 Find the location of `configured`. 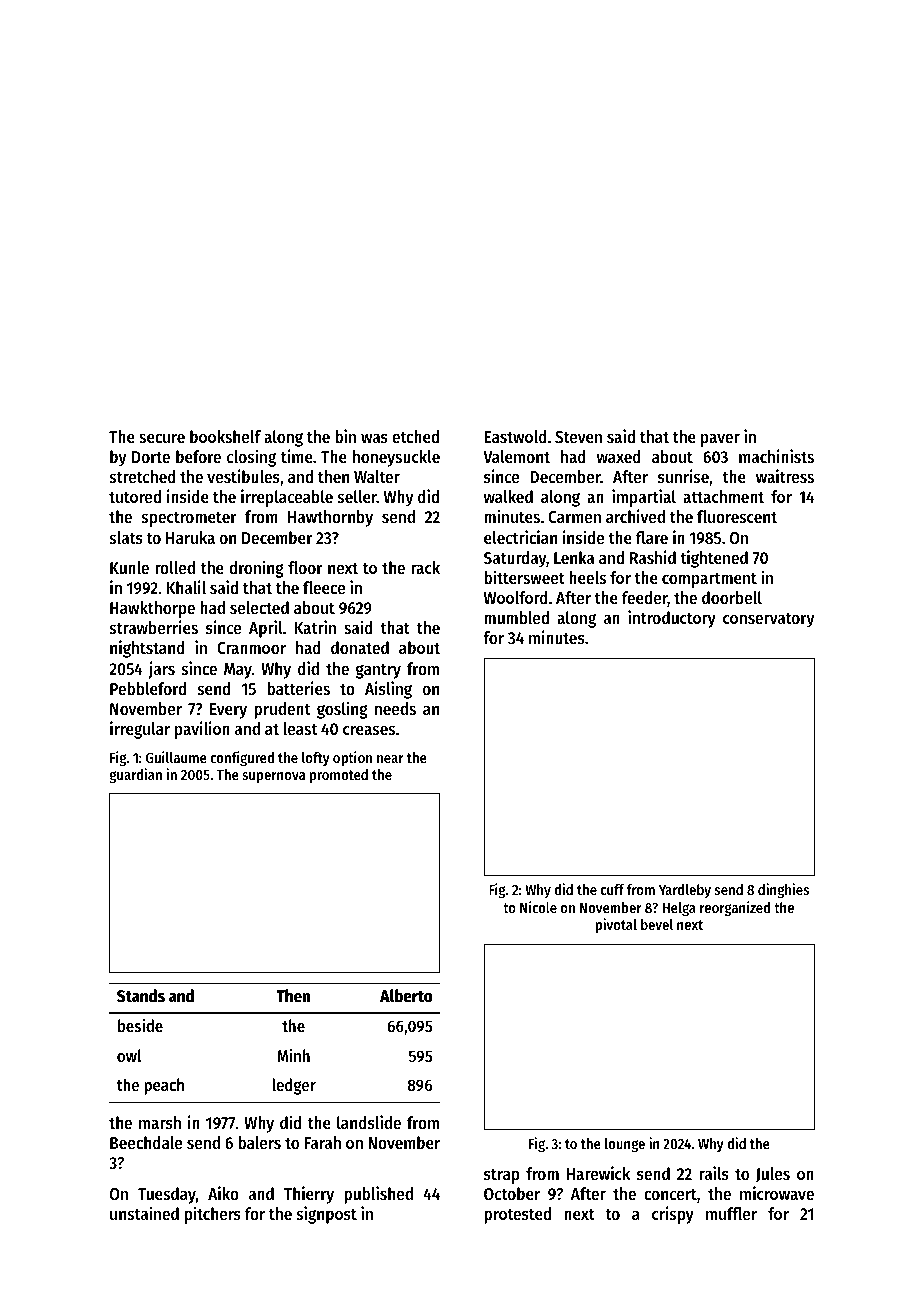

configured is located at coordinates (242, 758).
